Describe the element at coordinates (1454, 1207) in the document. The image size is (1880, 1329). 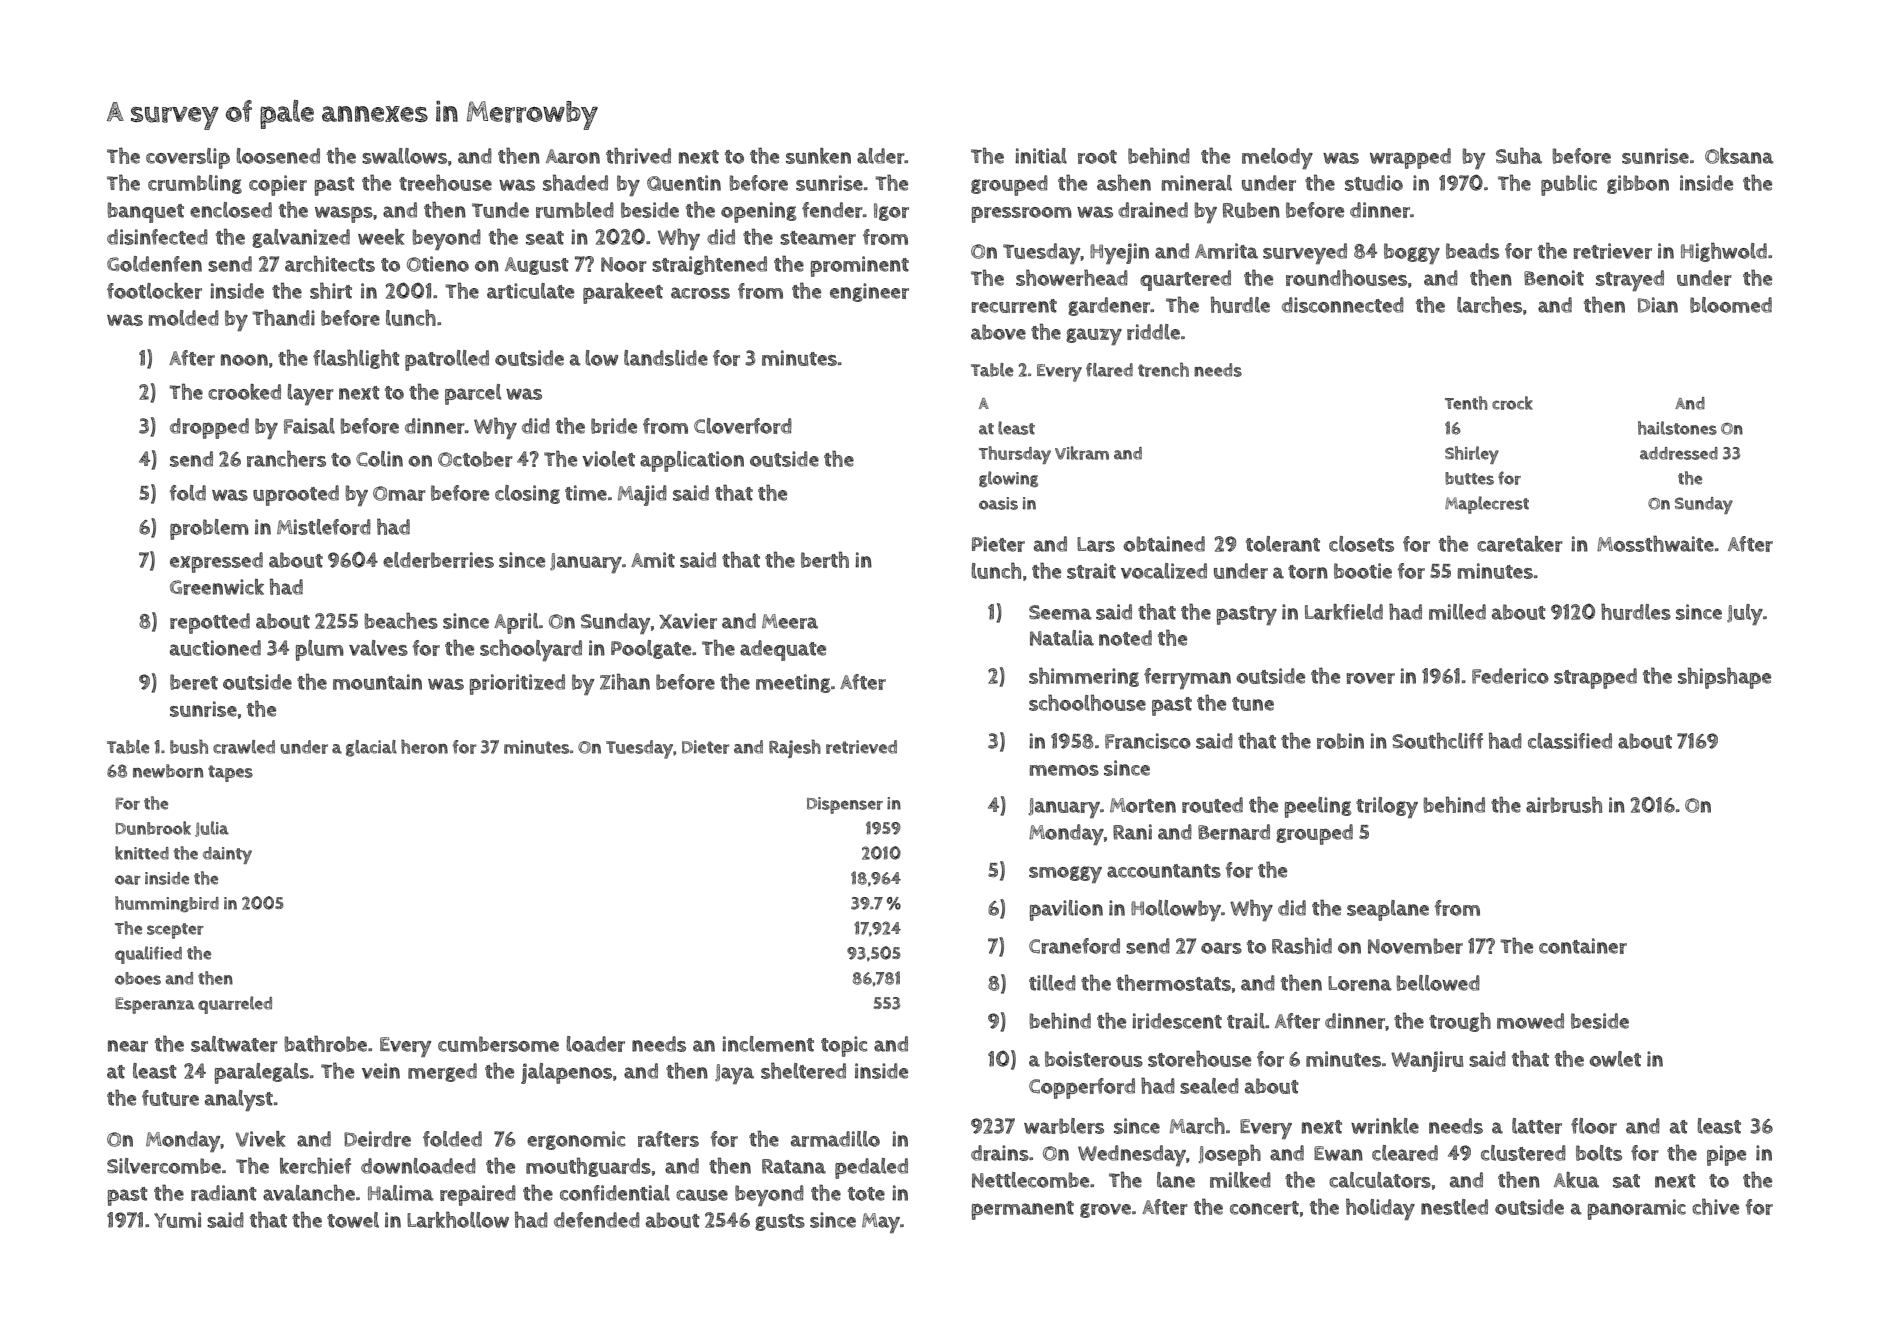
I see `nestled` at that location.
